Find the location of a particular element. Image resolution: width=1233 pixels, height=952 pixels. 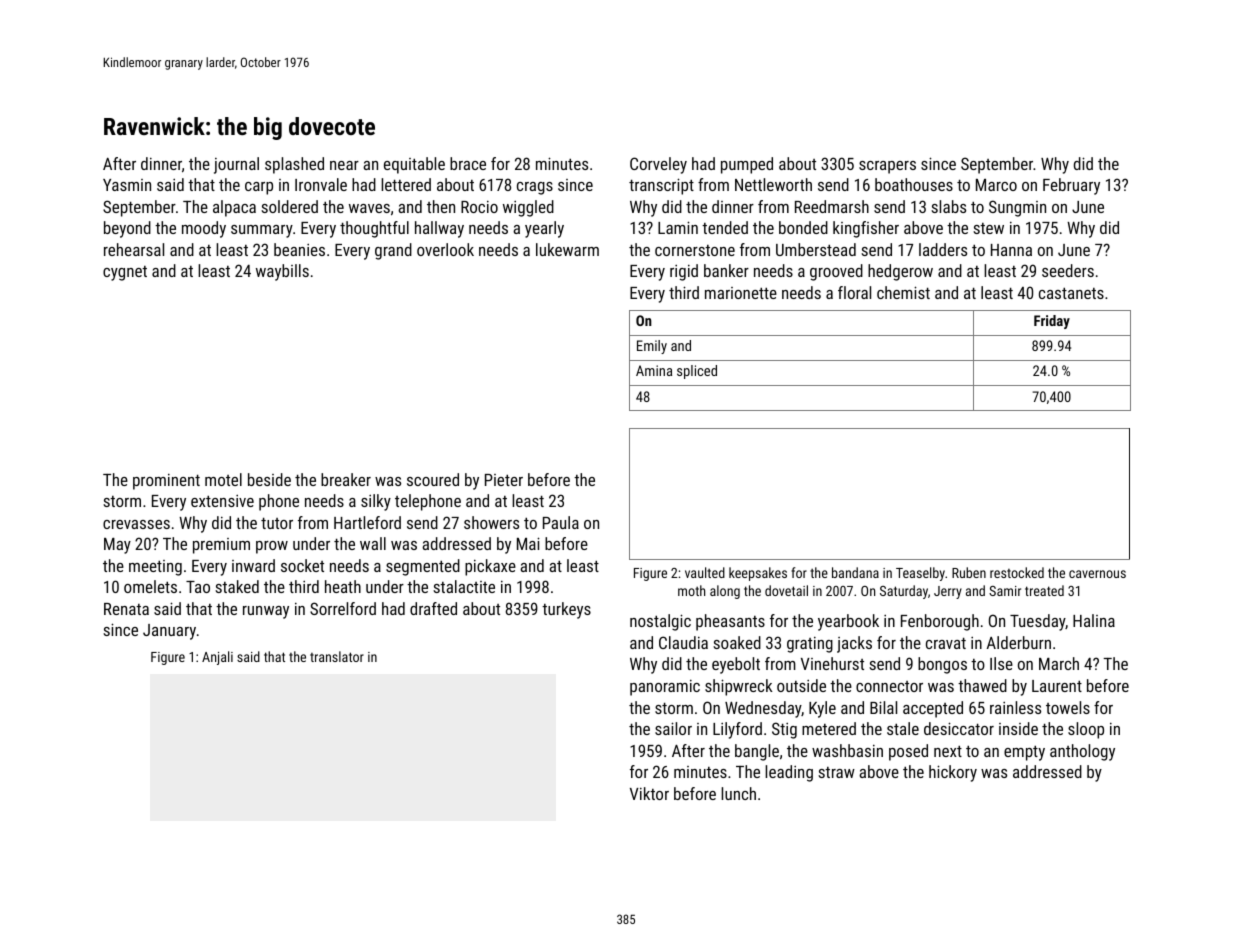

turkeys is located at coordinates (566, 610).
